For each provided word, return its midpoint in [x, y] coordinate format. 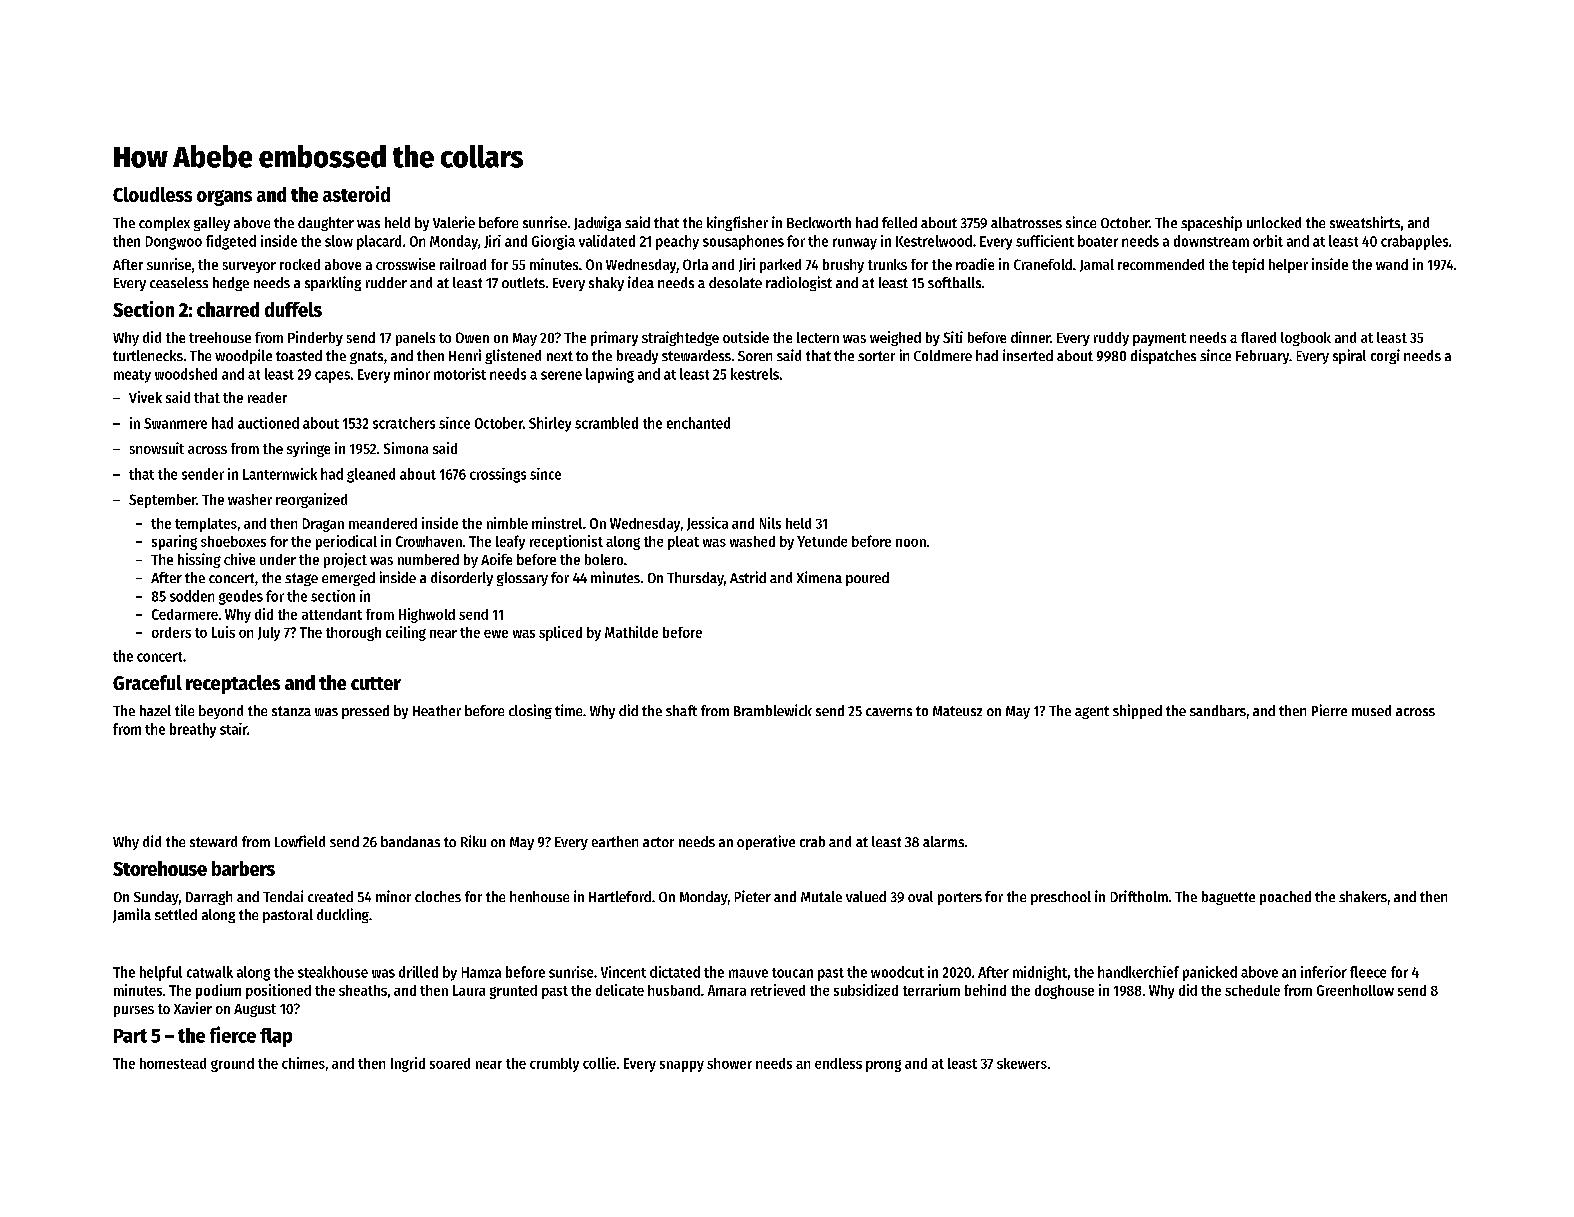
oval [920, 896]
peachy [677, 242]
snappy [682, 1066]
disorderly [462, 578]
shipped [1137, 711]
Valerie [454, 222]
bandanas [410, 841]
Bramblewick [773, 710]
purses [134, 1011]
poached [1285, 898]
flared [1258, 337]
